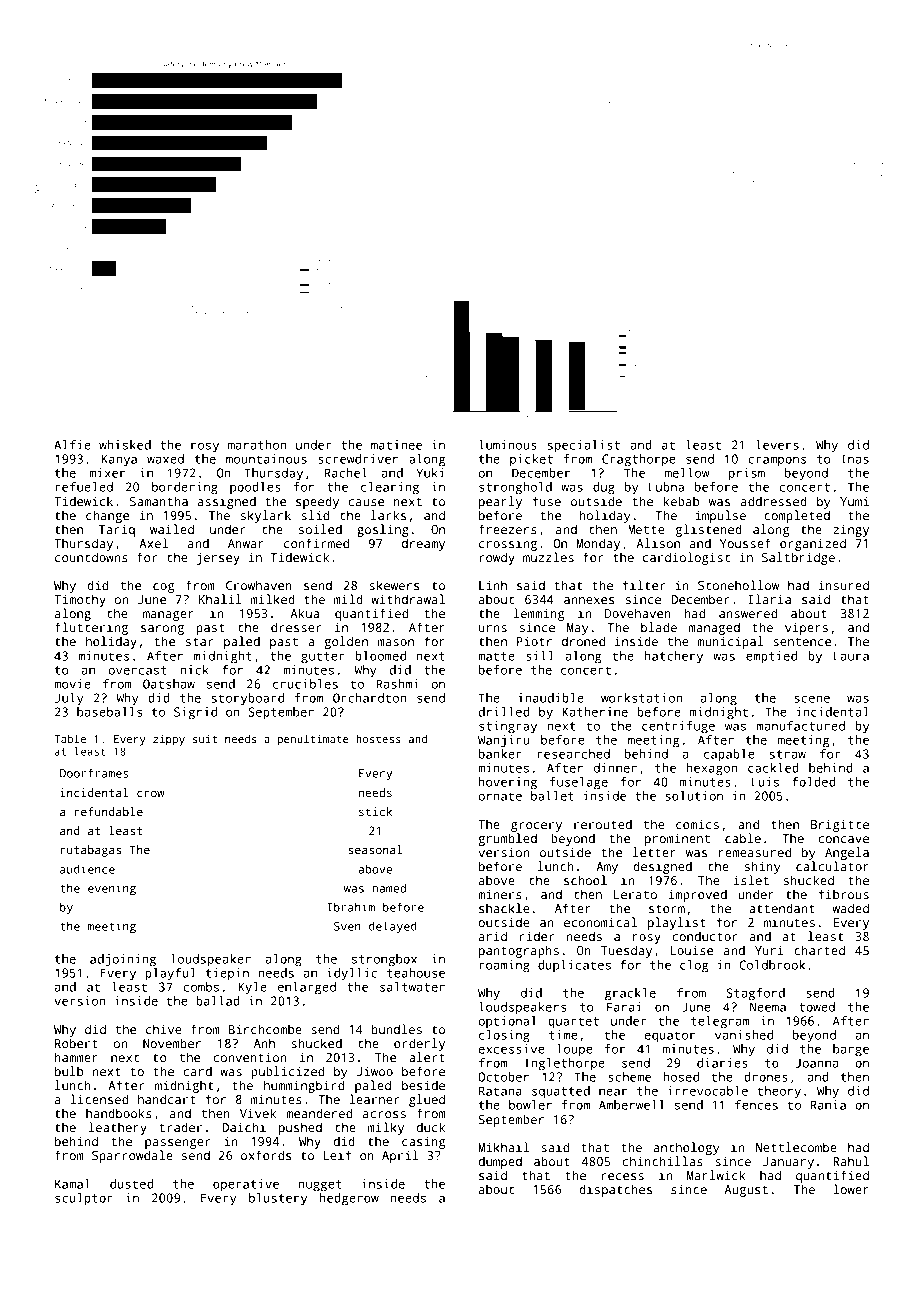 This image has width=924, height=1308. Describe the element at coordinates (500, 796) in the image. I see `ornate` at that location.
